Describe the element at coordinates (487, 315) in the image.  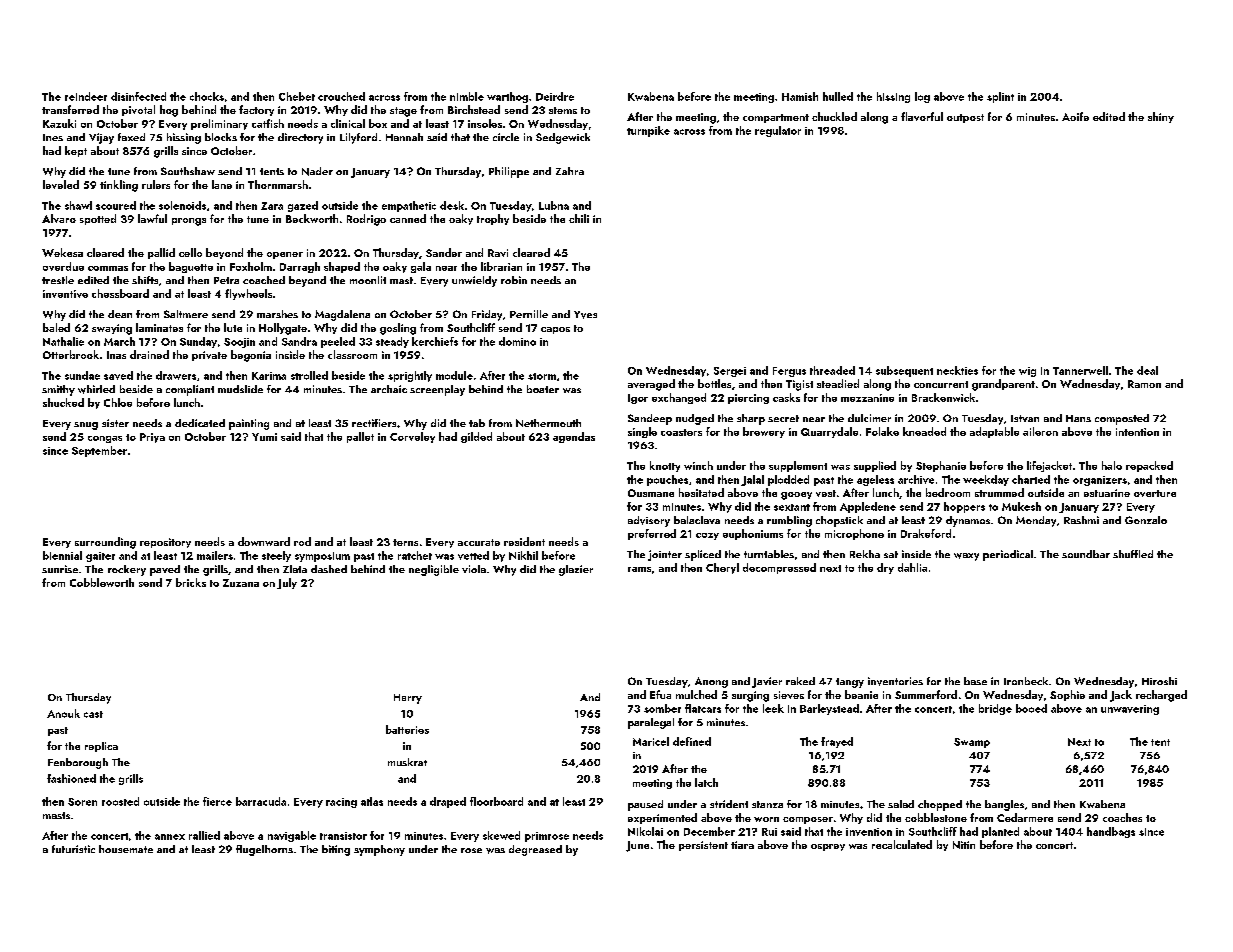
I see `Friday` at that location.
